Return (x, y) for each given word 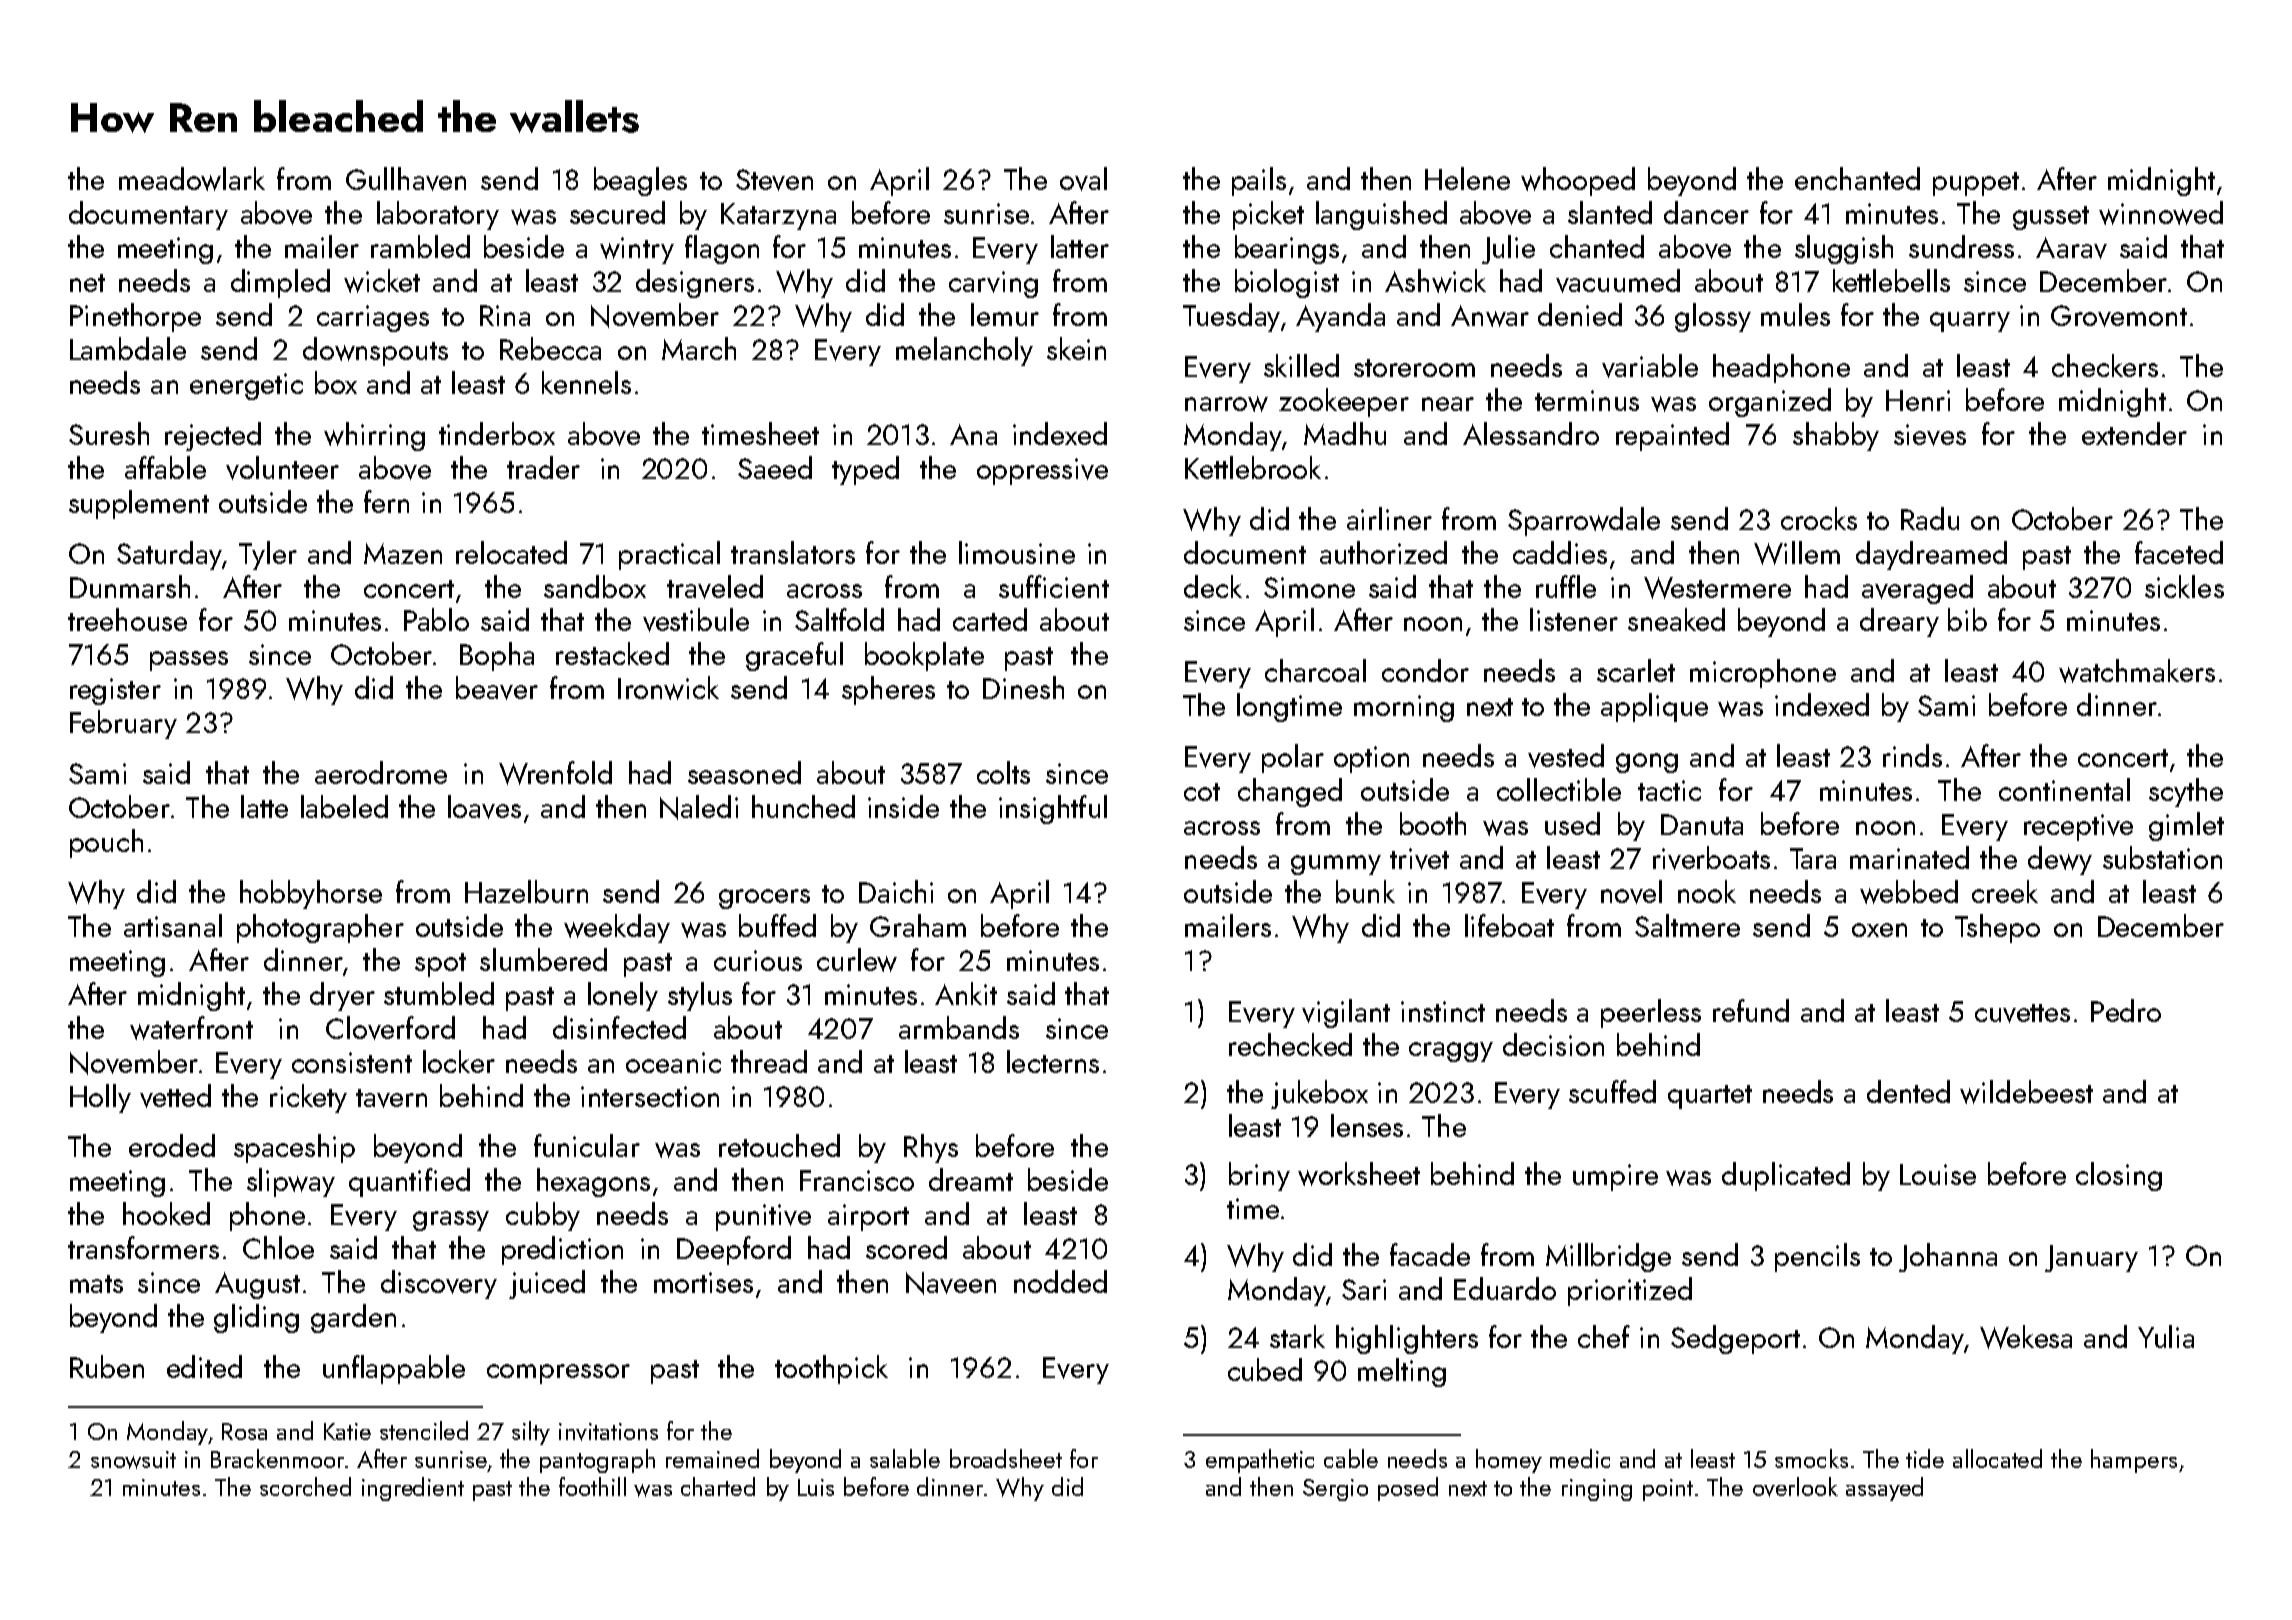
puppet (1976, 184)
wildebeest (2026, 1092)
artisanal (173, 925)
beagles (640, 181)
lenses (1367, 1125)
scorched (305, 1486)
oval (1083, 179)
